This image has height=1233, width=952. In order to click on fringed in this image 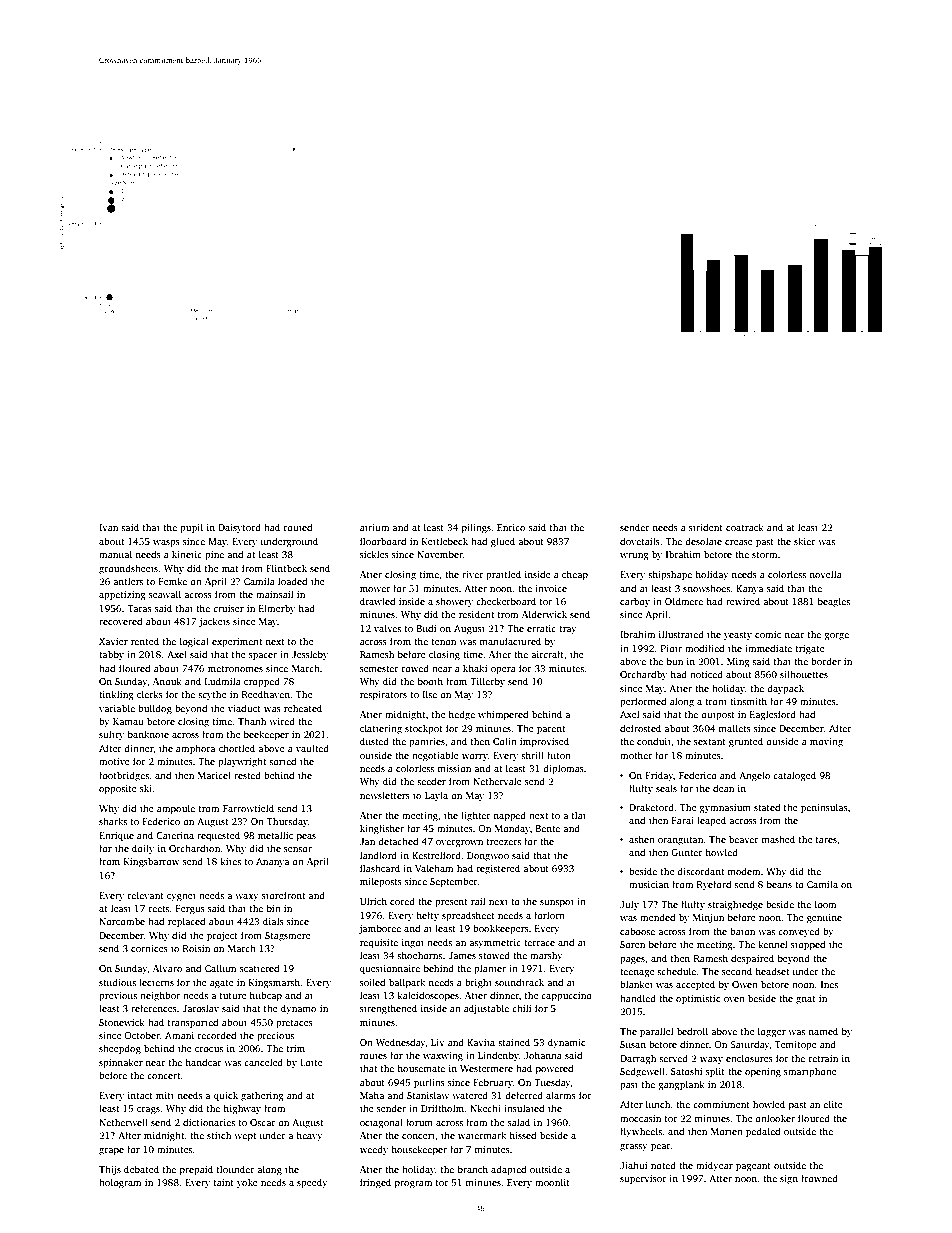, I will do `click(375, 1183)`.
